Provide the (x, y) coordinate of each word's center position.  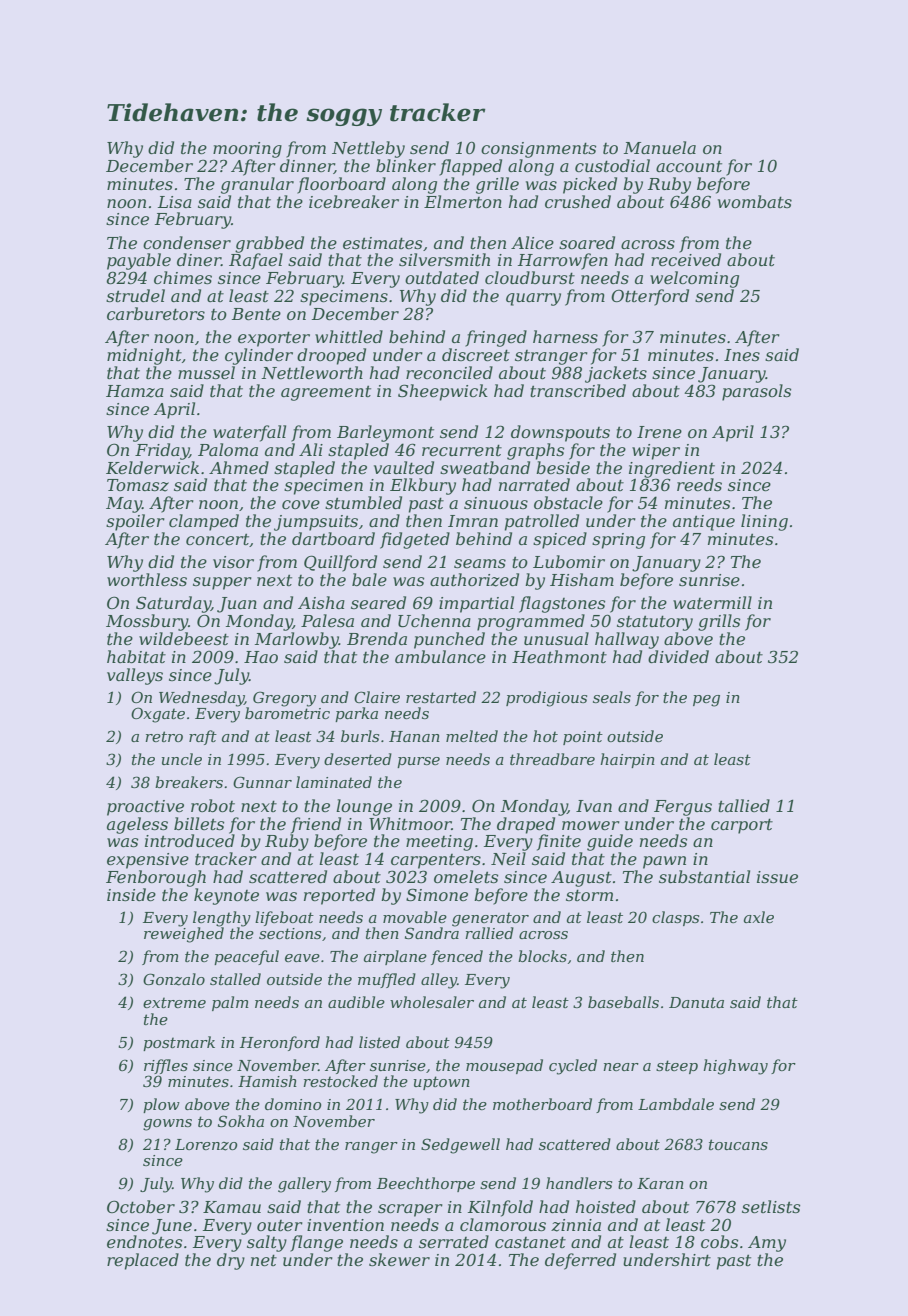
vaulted (404, 467)
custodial (612, 165)
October (141, 1206)
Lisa (175, 202)
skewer (399, 1259)
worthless (147, 579)
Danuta (696, 1002)
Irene (659, 432)
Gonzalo (174, 979)
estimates (382, 243)
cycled (573, 1067)
